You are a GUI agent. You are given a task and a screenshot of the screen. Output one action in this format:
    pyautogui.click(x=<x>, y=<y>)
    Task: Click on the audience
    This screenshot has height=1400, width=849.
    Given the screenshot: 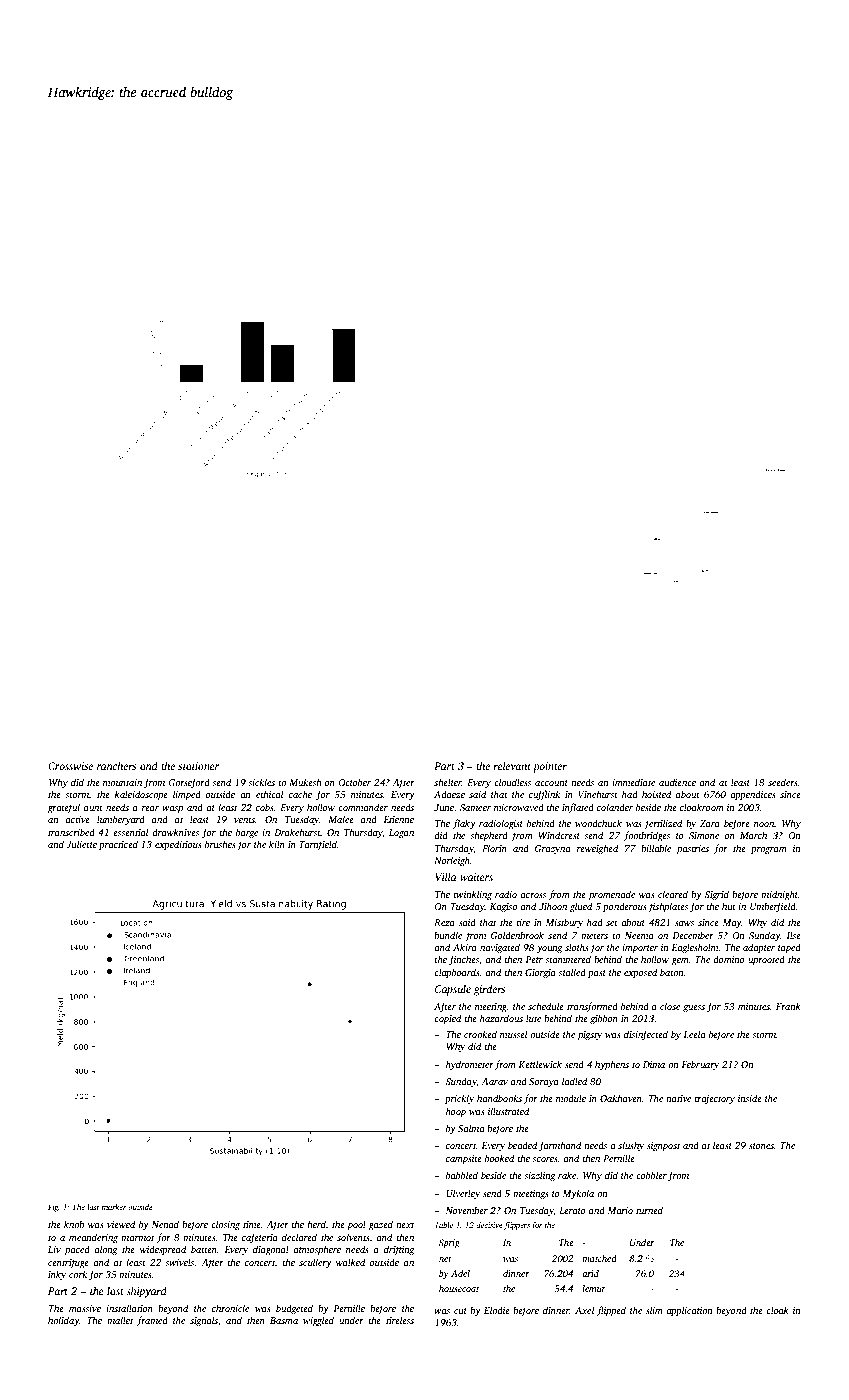 What is the action you would take?
    pyautogui.click(x=677, y=782)
